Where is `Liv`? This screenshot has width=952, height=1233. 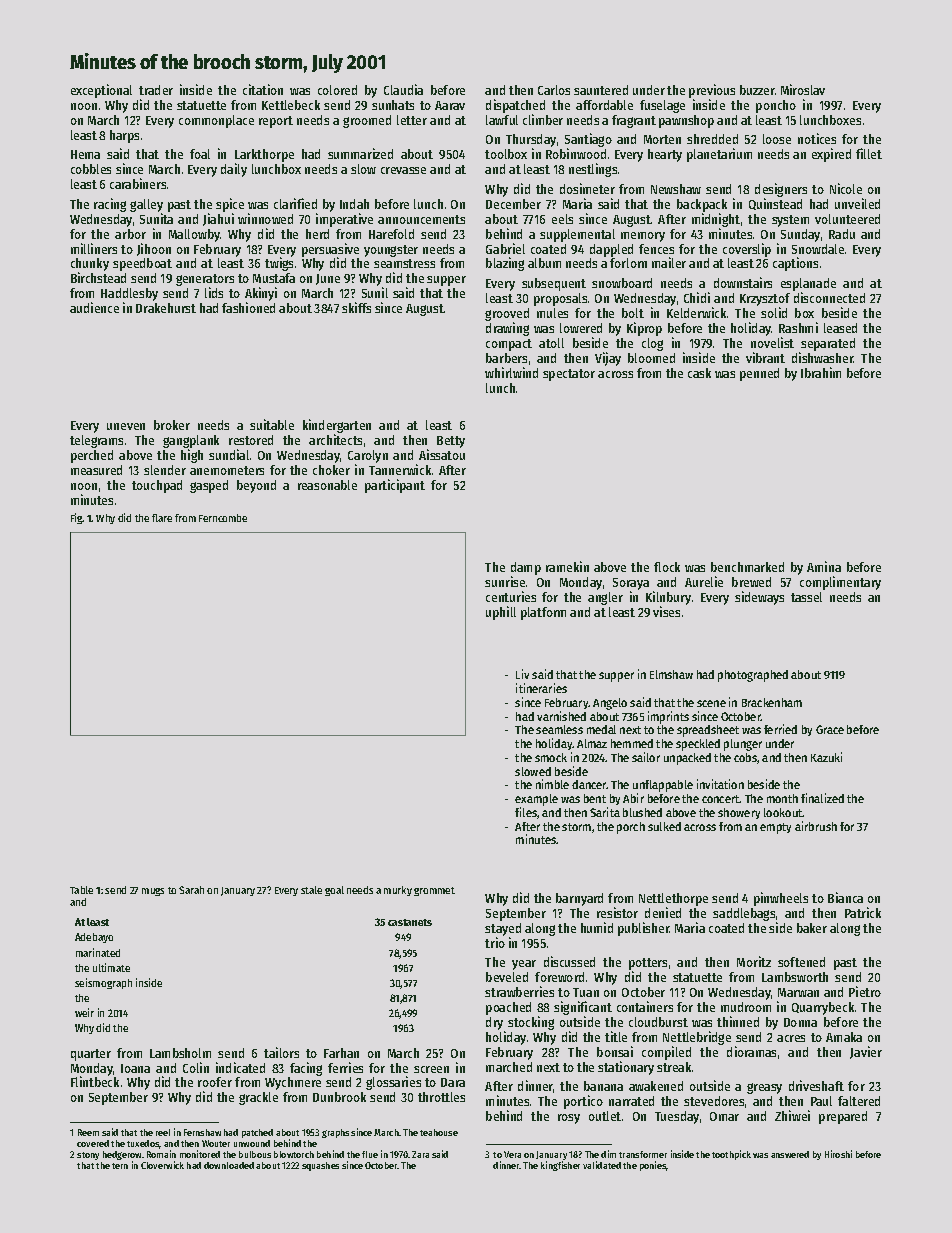 Liv is located at coordinates (522, 674).
